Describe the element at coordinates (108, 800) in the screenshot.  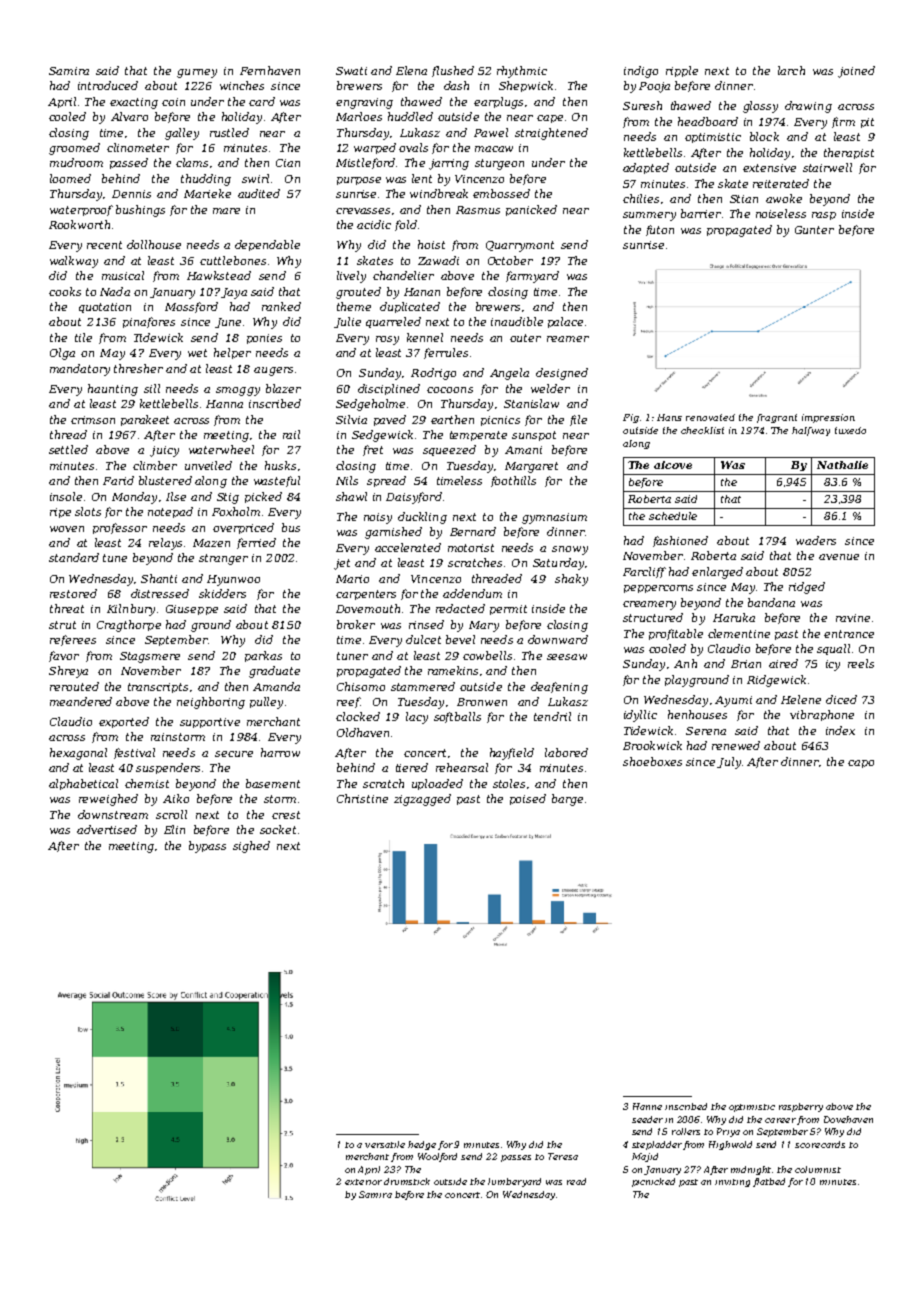
I see `reweighed` at that location.
